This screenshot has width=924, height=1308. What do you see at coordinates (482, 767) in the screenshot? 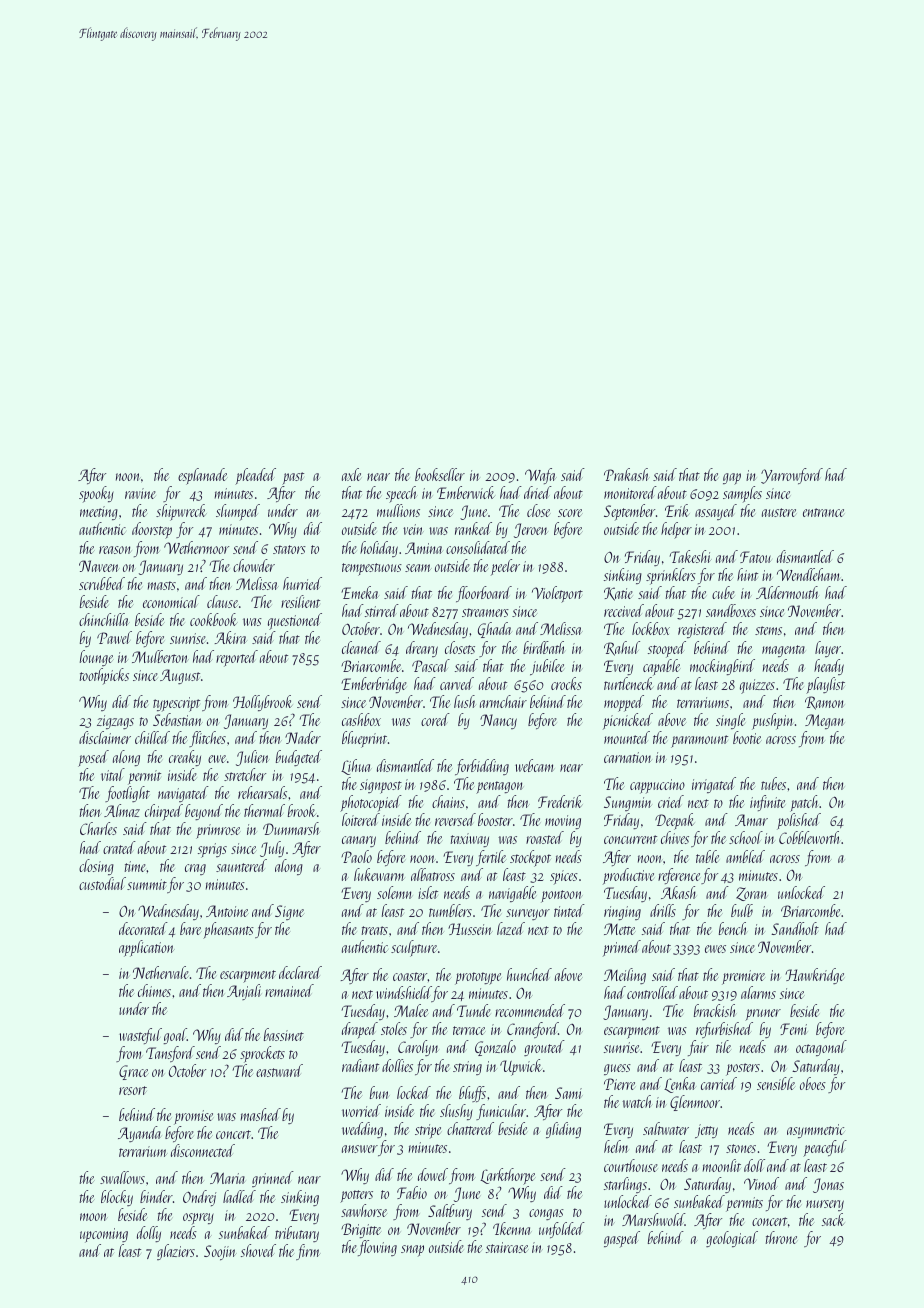
I see `forbidding` at bounding box center [482, 767].
